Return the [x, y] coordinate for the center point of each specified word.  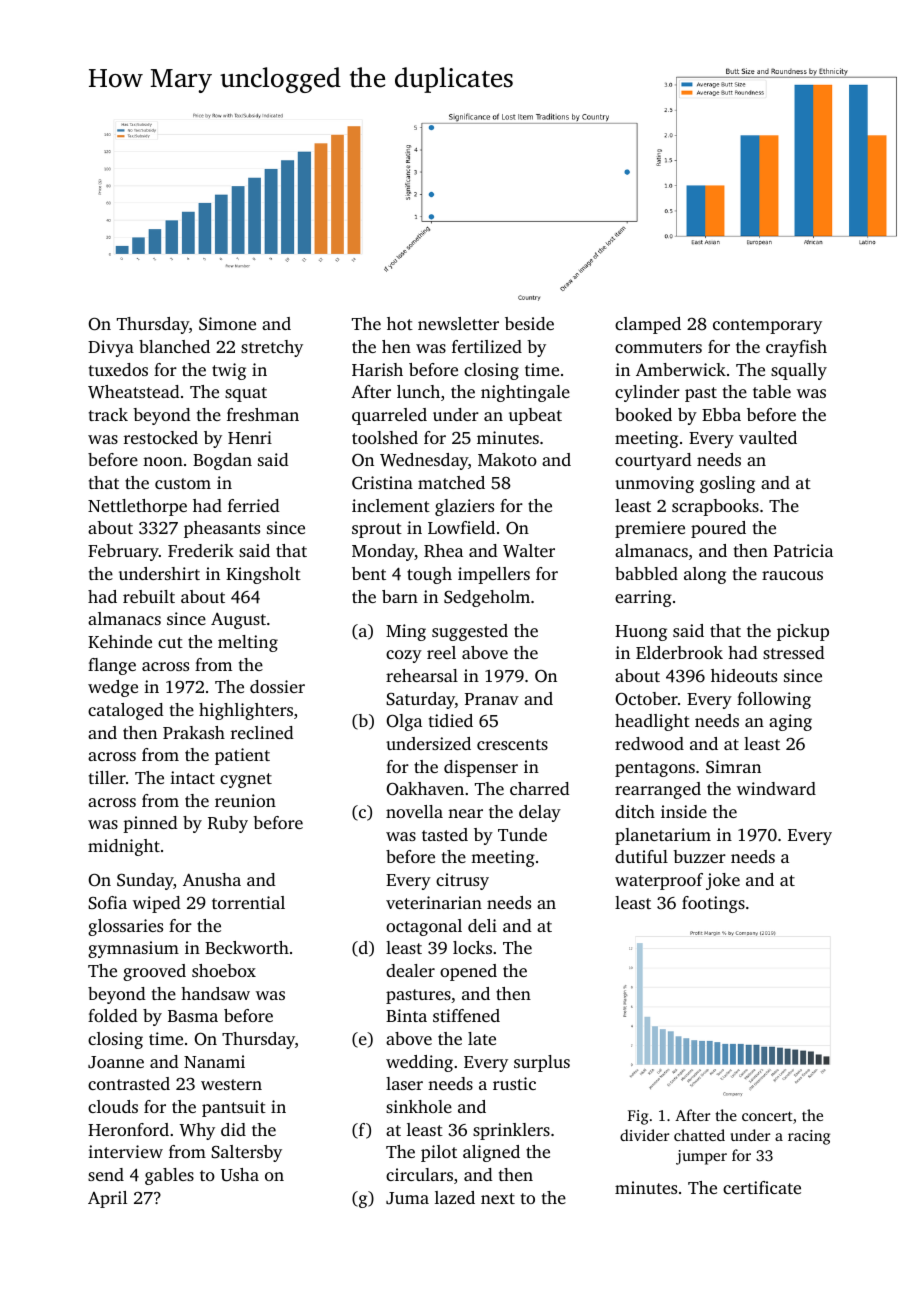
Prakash [194, 732]
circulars [419, 1174]
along [705, 575]
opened [468, 972]
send [106, 1174]
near [465, 813]
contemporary [767, 326]
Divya [111, 348]
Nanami [214, 1061]
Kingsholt [263, 575]
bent [369, 573]
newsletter [458, 323]
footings [713, 904]
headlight [652, 722]
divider [644, 1135]
